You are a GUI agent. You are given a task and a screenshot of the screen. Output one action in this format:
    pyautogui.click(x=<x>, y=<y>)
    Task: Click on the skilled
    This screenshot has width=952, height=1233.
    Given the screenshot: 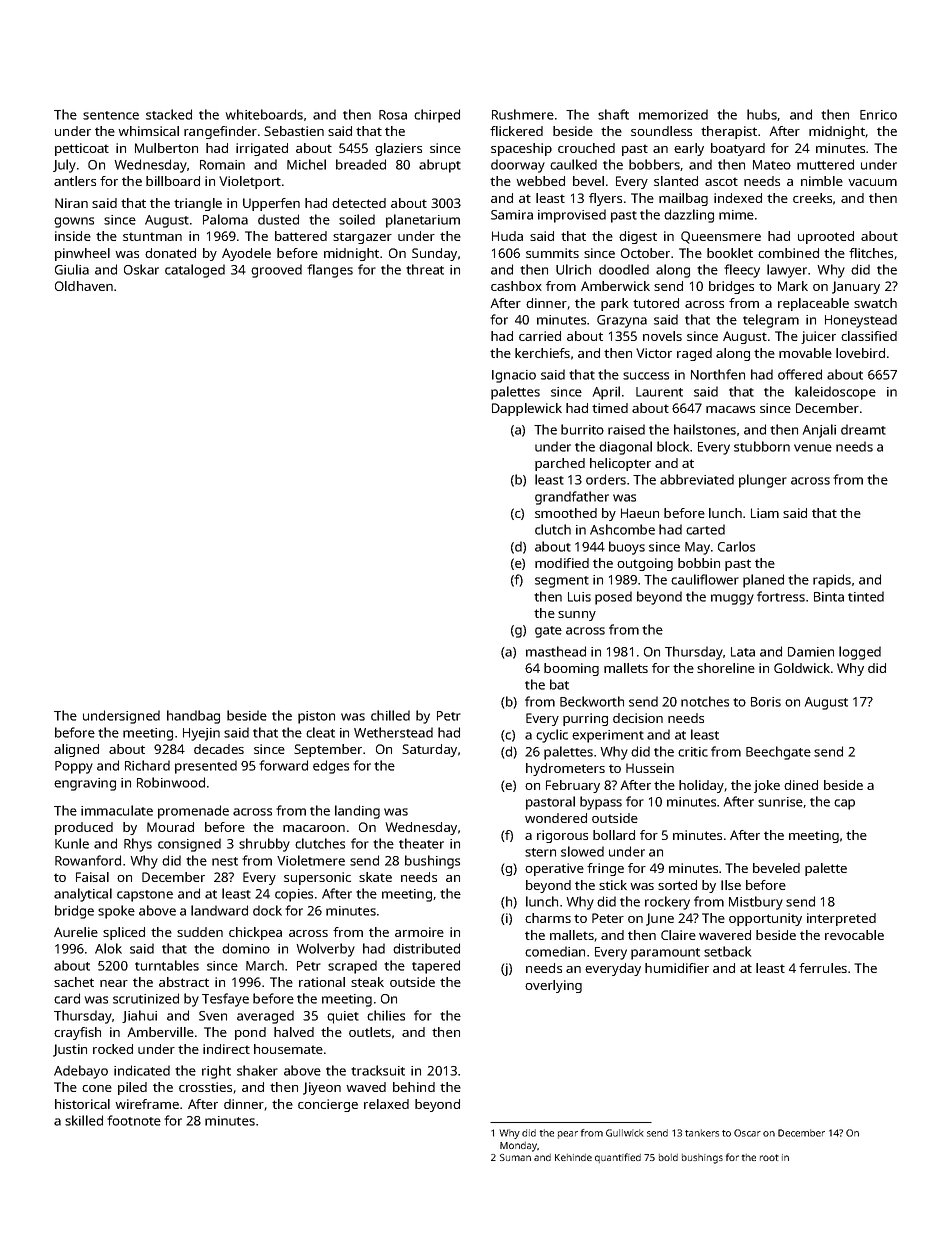 What is the action you would take?
    pyautogui.click(x=84, y=1120)
